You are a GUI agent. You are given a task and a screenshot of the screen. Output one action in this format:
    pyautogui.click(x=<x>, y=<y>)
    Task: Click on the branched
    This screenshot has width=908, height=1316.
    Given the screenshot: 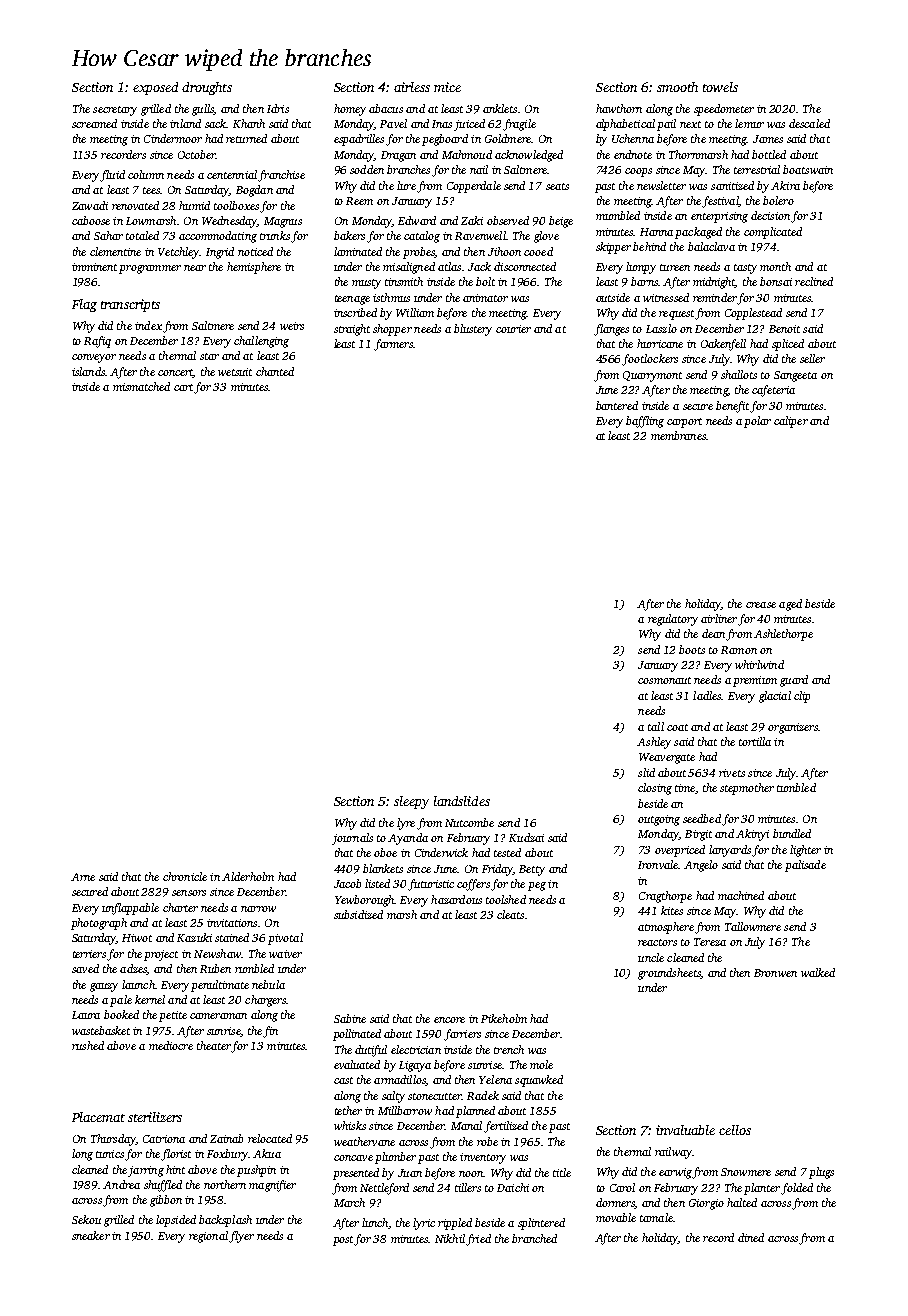 What is the action you would take?
    pyautogui.click(x=534, y=1238)
